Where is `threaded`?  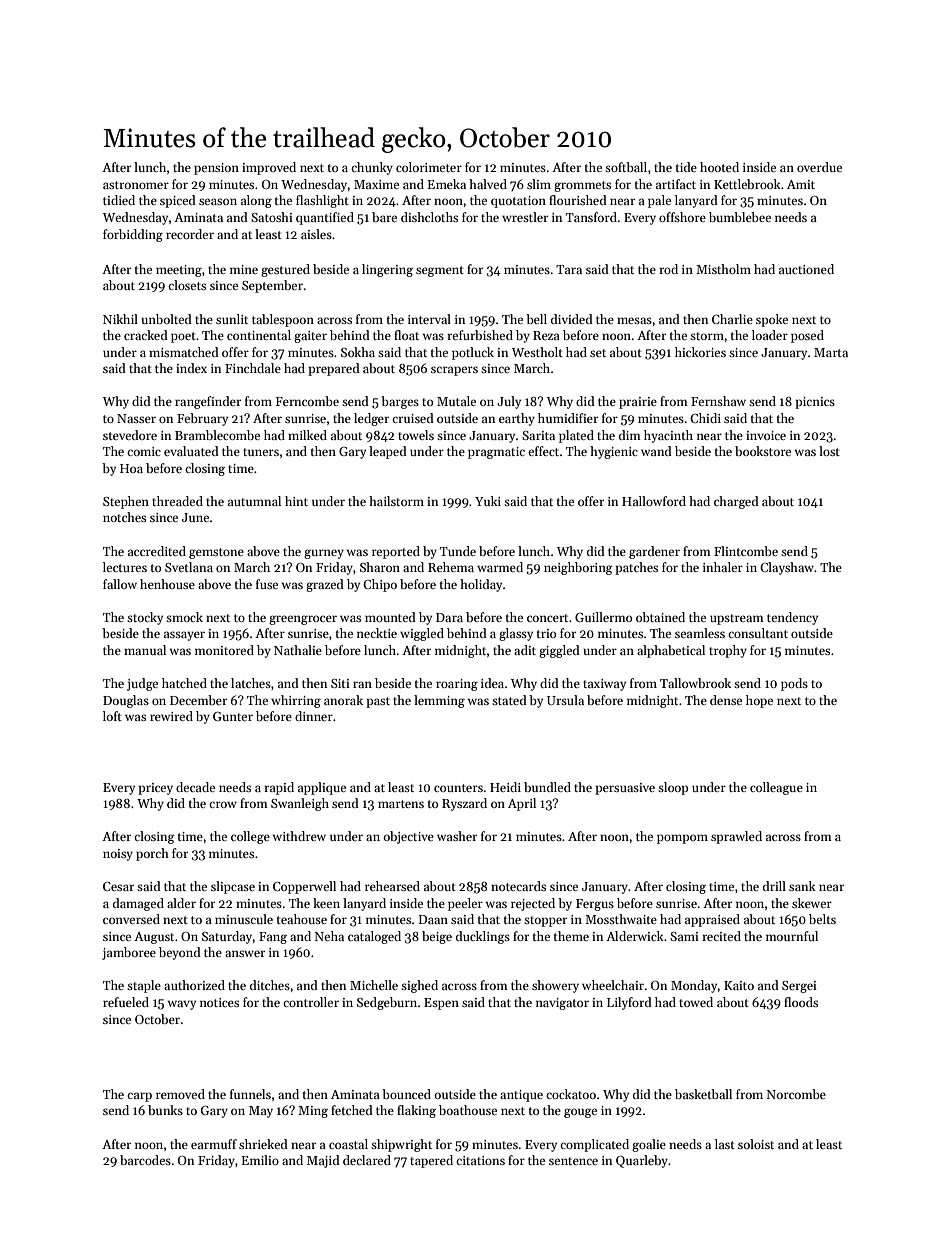 threaded is located at coordinates (177, 501).
